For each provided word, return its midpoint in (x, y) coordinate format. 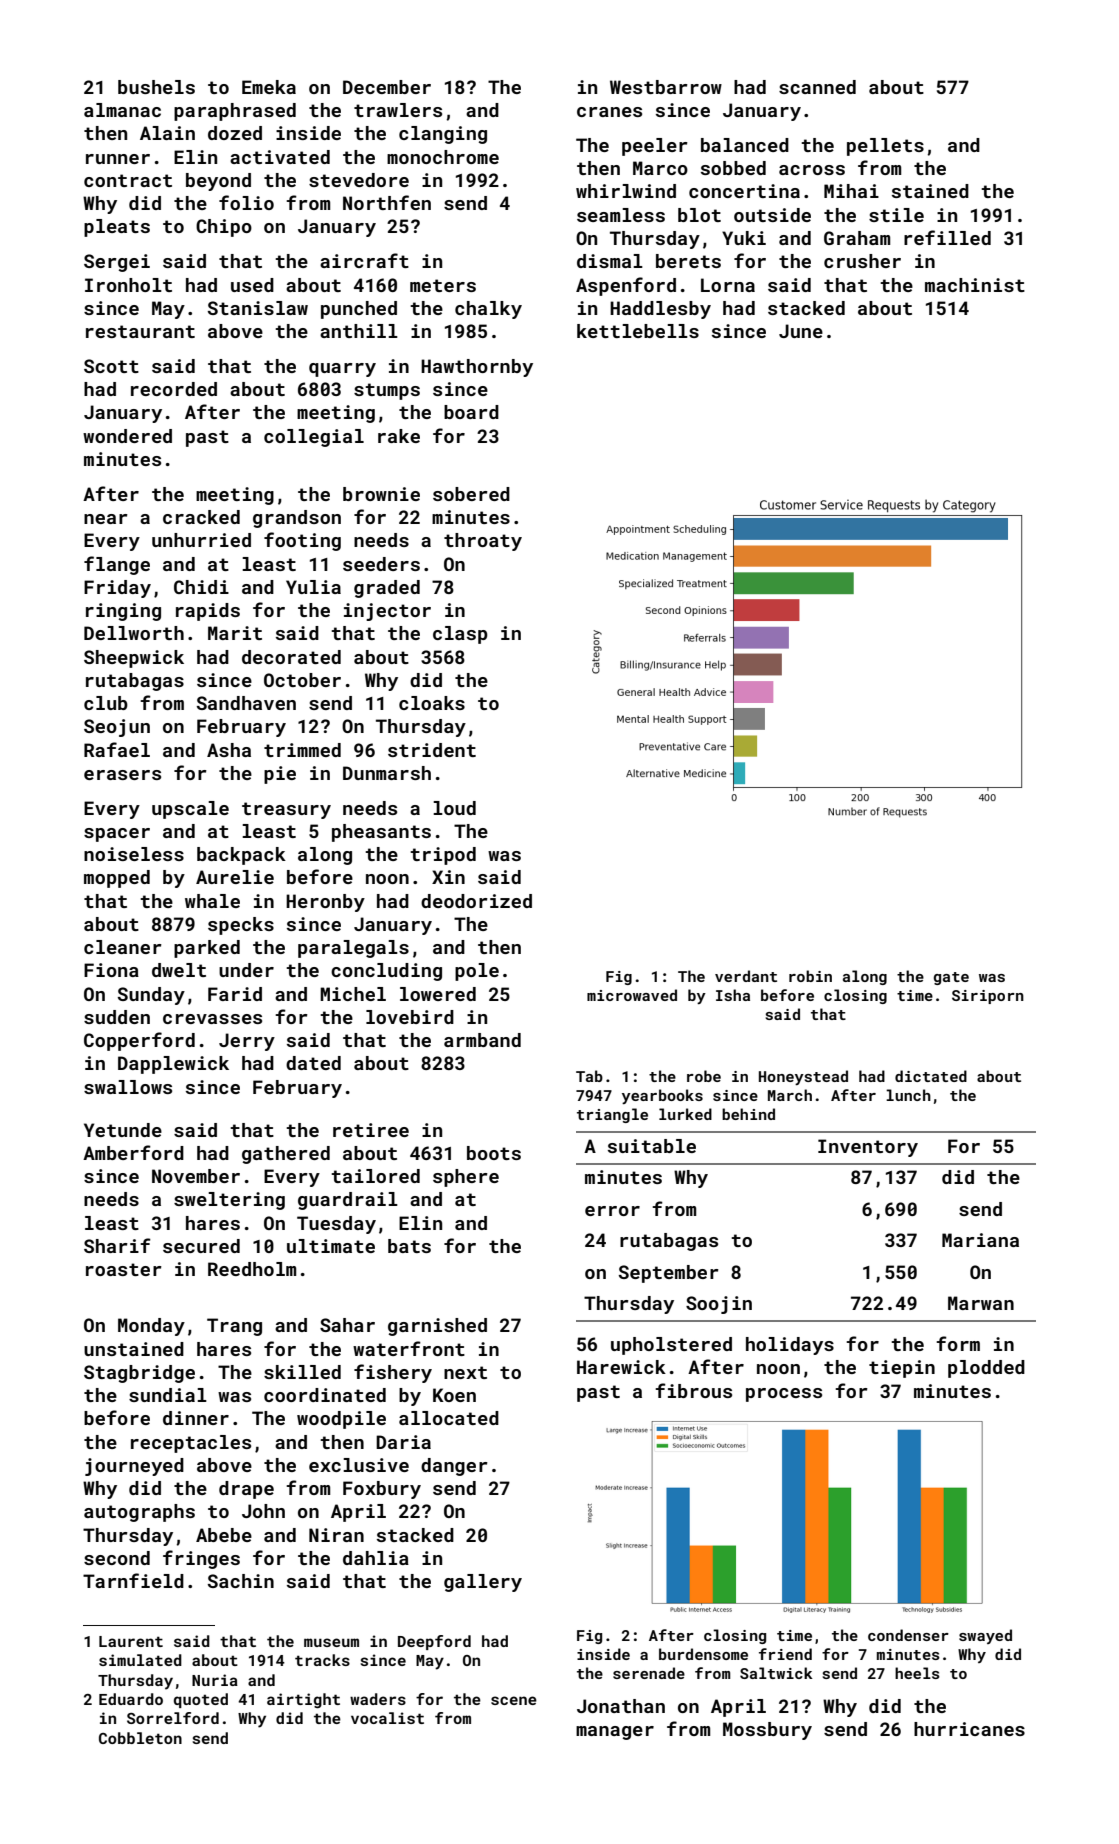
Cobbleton (140, 1738)
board (471, 412)
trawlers (398, 110)
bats (409, 1246)
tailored (375, 1176)
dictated (931, 1076)
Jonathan (621, 1706)
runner (118, 159)
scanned (817, 87)
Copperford (139, 1041)
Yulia (313, 587)
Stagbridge (139, 1374)
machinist (975, 285)
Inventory (868, 1148)
